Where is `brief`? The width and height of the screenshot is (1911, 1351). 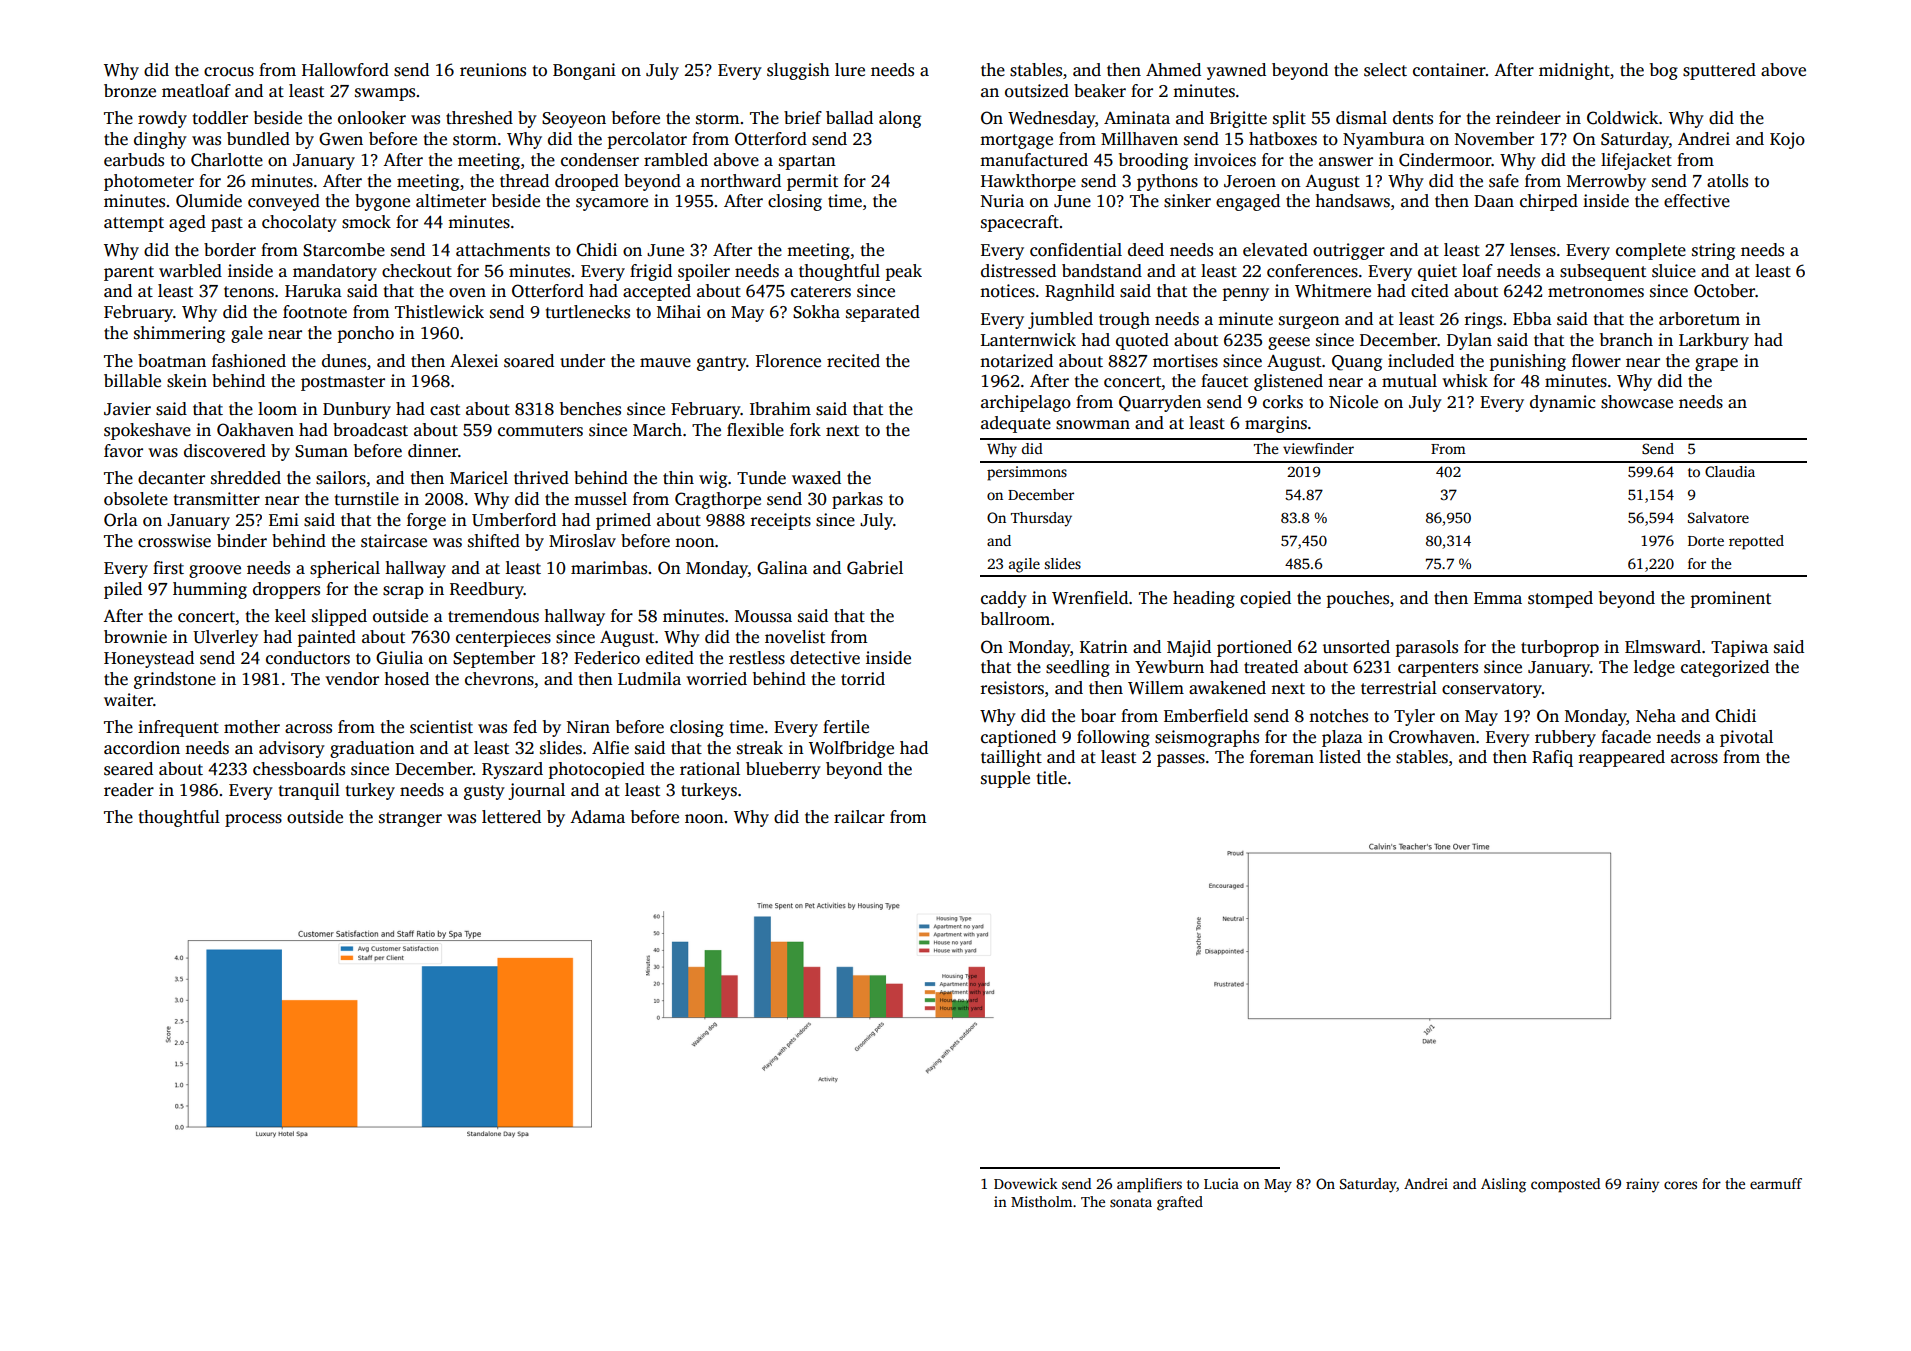 brief is located at coordinates (803, 118).
